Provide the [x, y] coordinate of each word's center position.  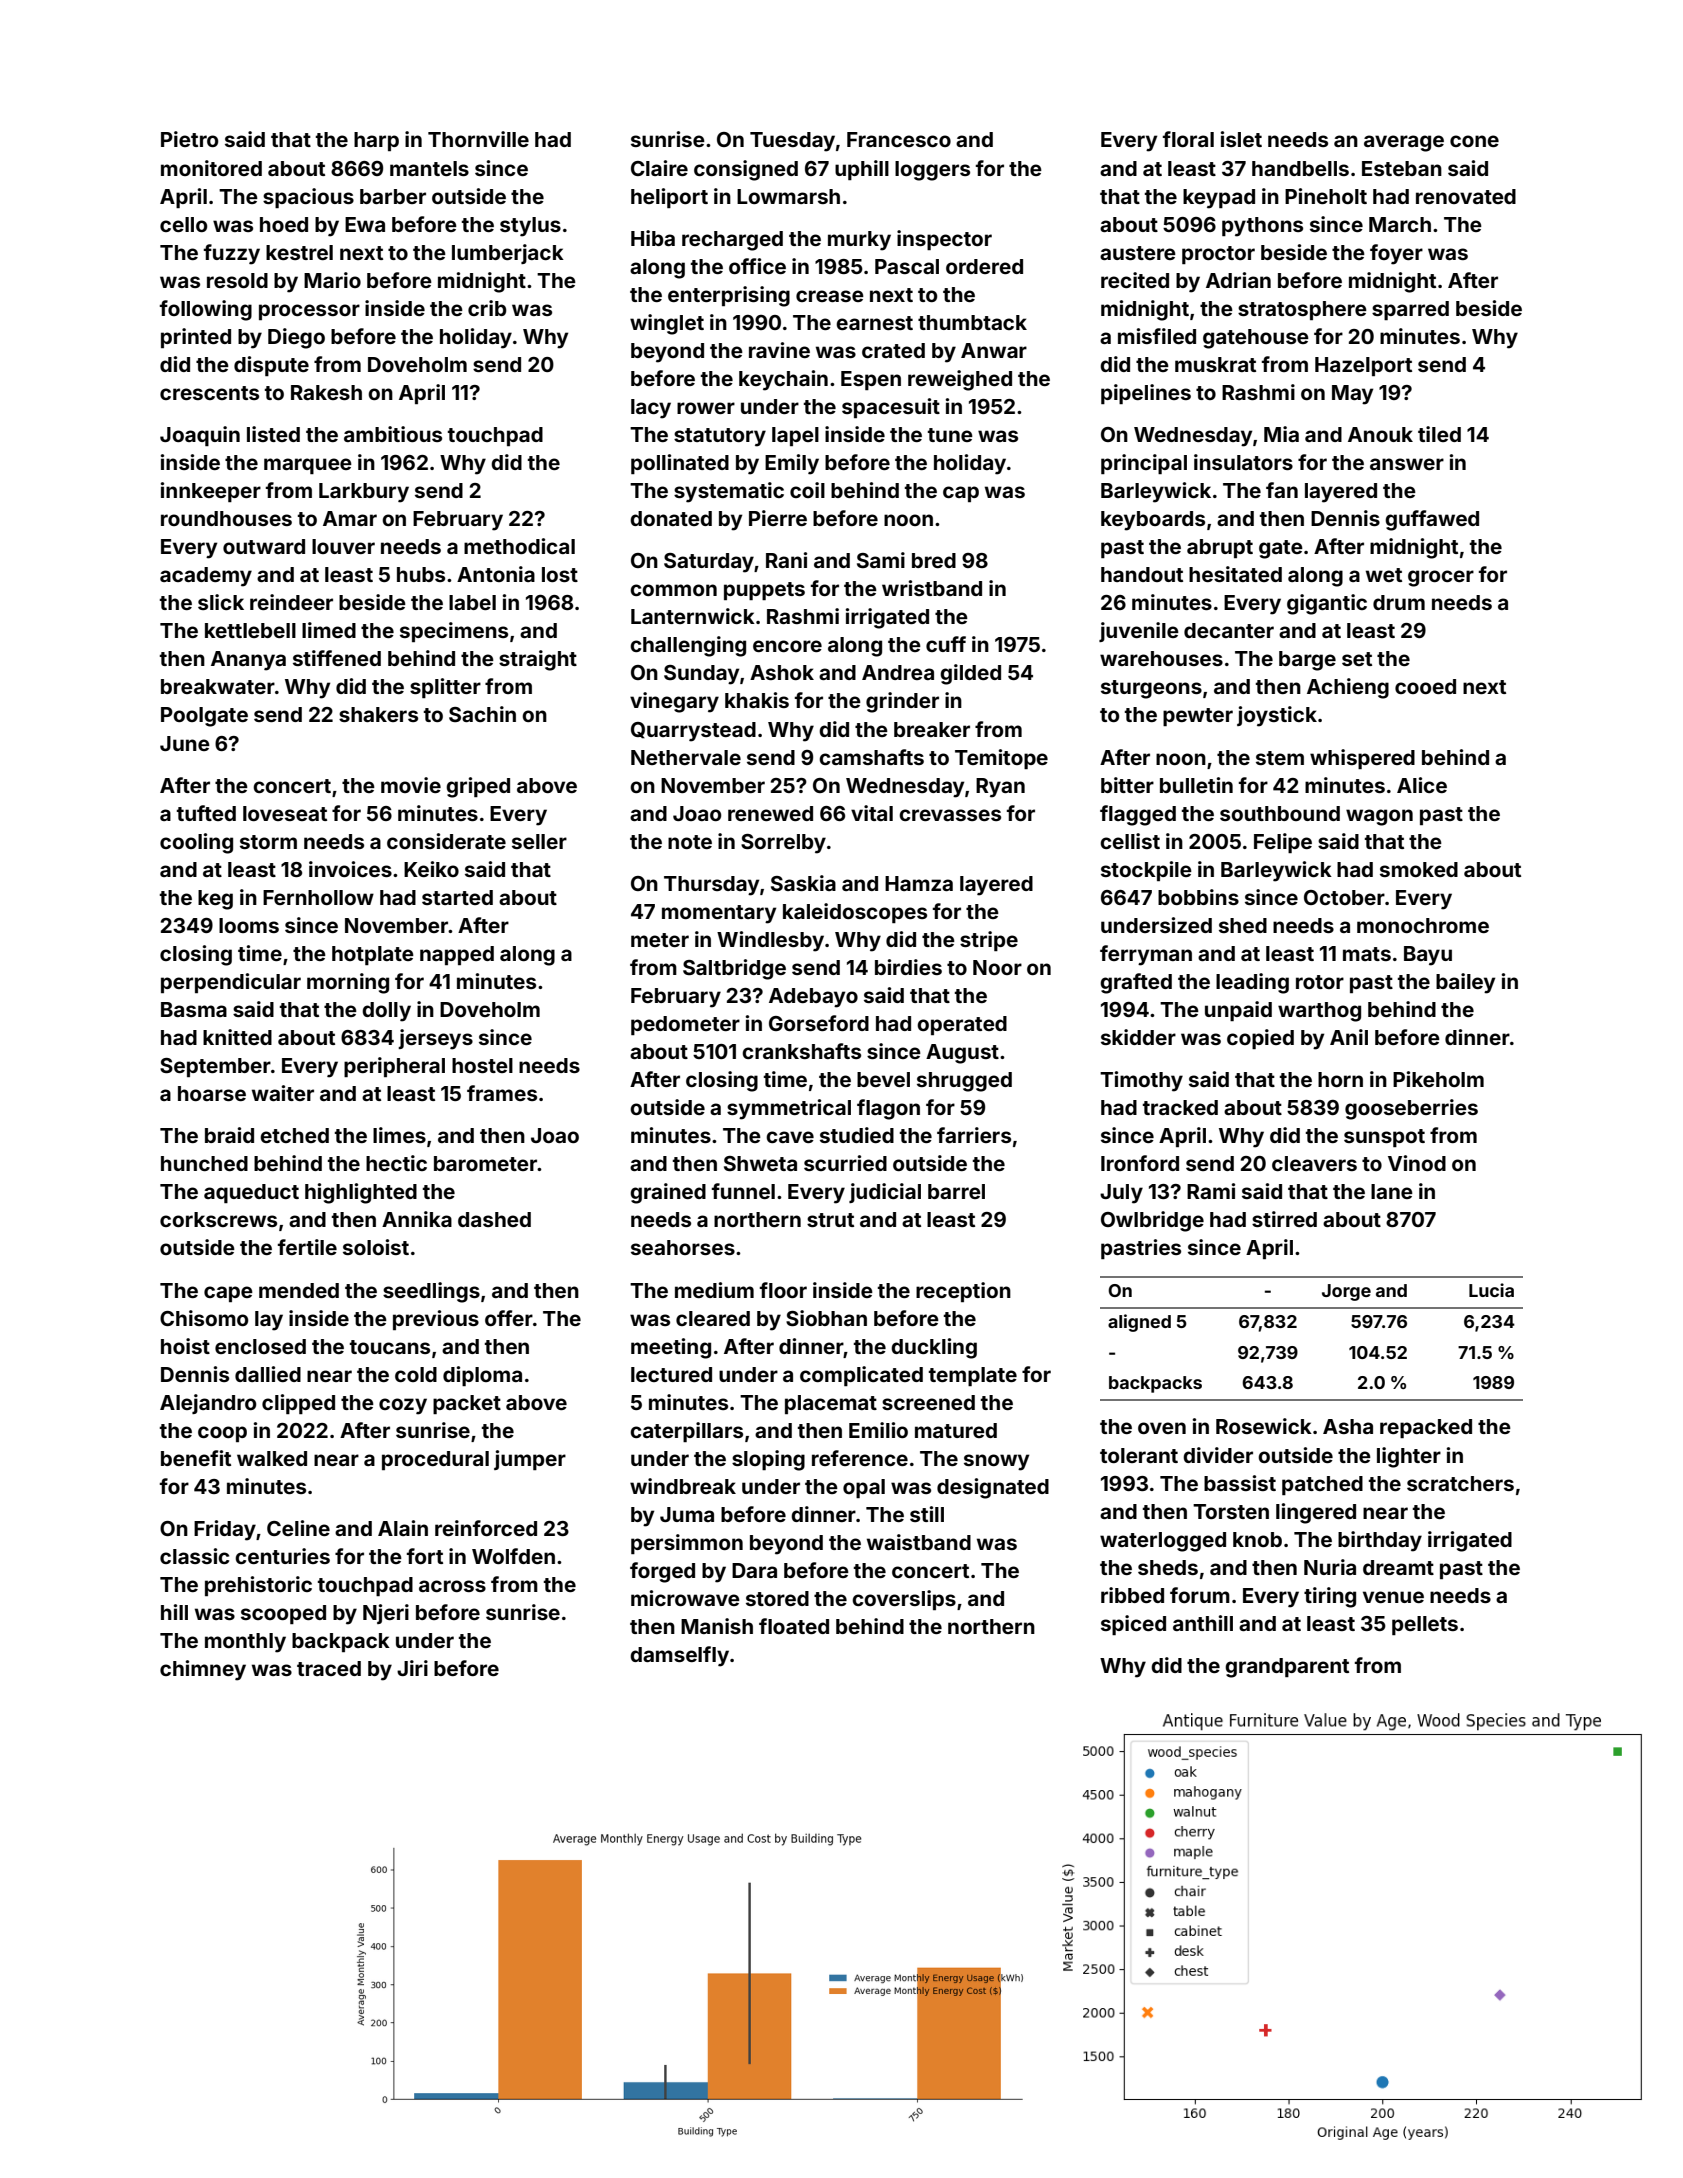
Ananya [248, 661]
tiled [1439, 434]
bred [934, 560]
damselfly [679, 1656]
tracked [1180, 1107]
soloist [376, 1247]
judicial [885, 1193]
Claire [659, 168]
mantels [429, 168]
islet [1241, 139]
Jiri [412, 1668]
